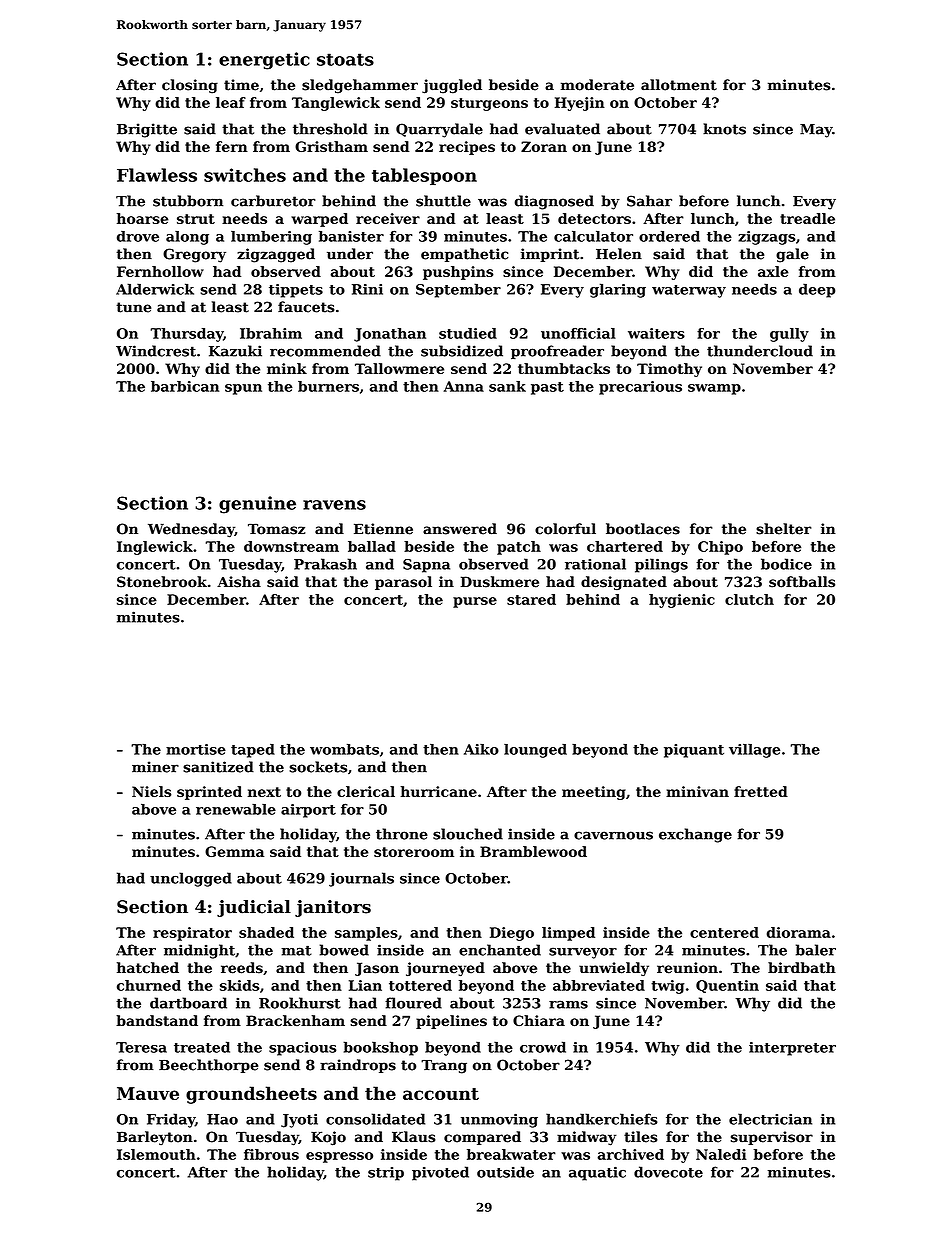 This image has height=1233, width=952. What do you see at coordinates (772, 1138) in the image?
I see `supervisor` at bounding box center [772, 1138].
